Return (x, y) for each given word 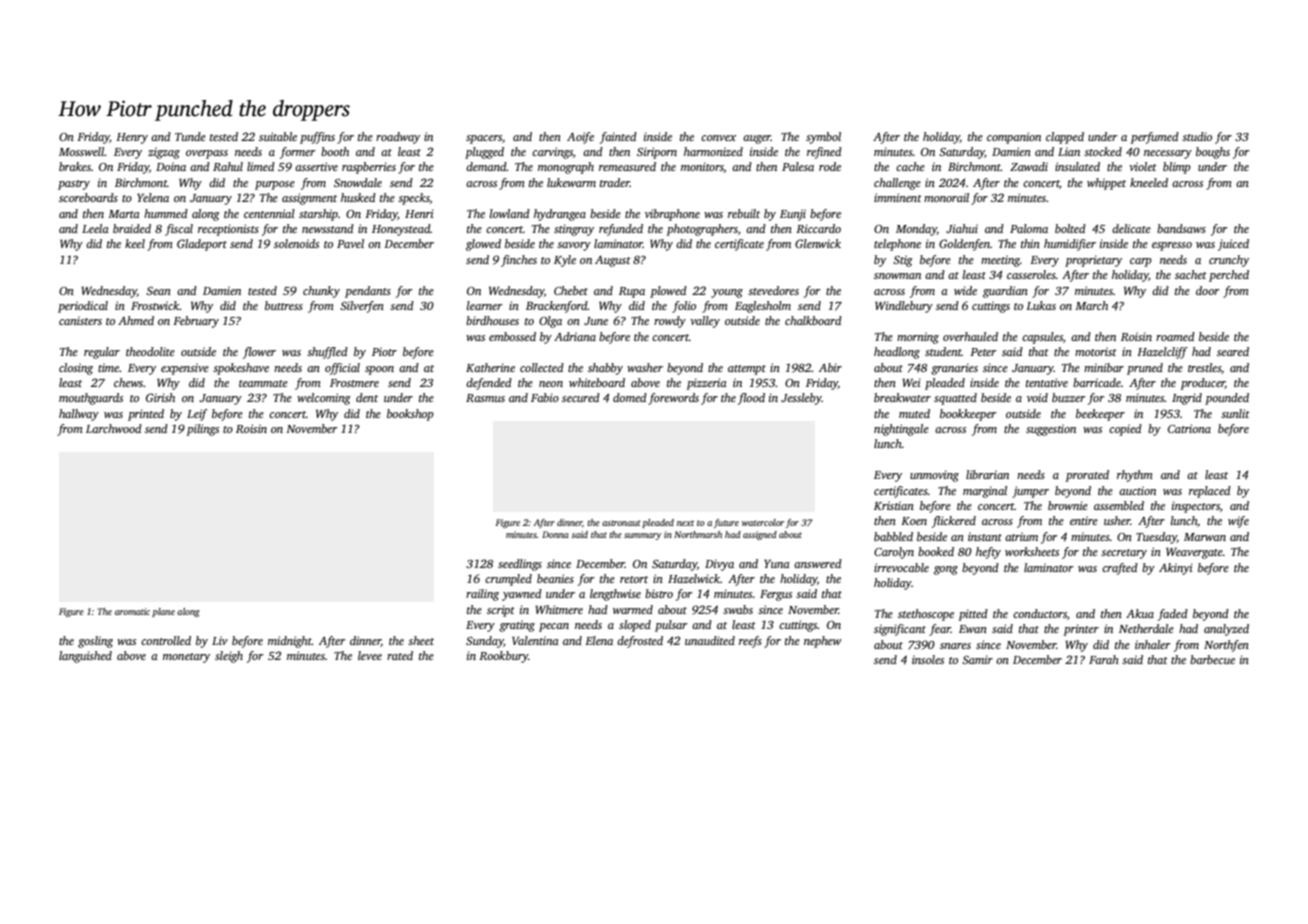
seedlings (520, 565)
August (613, 261)
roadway (398, 138)
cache (910, 166)
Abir (830, 367)
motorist (1096, 351)
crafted (1120, 569)
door (1207, 290)
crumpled (508, 580)
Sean (158, 291)
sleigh (229, 657)
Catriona (1189, 428)
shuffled (327, 353)
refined (824, 153)
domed (630, 397)
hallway (79, 415)
